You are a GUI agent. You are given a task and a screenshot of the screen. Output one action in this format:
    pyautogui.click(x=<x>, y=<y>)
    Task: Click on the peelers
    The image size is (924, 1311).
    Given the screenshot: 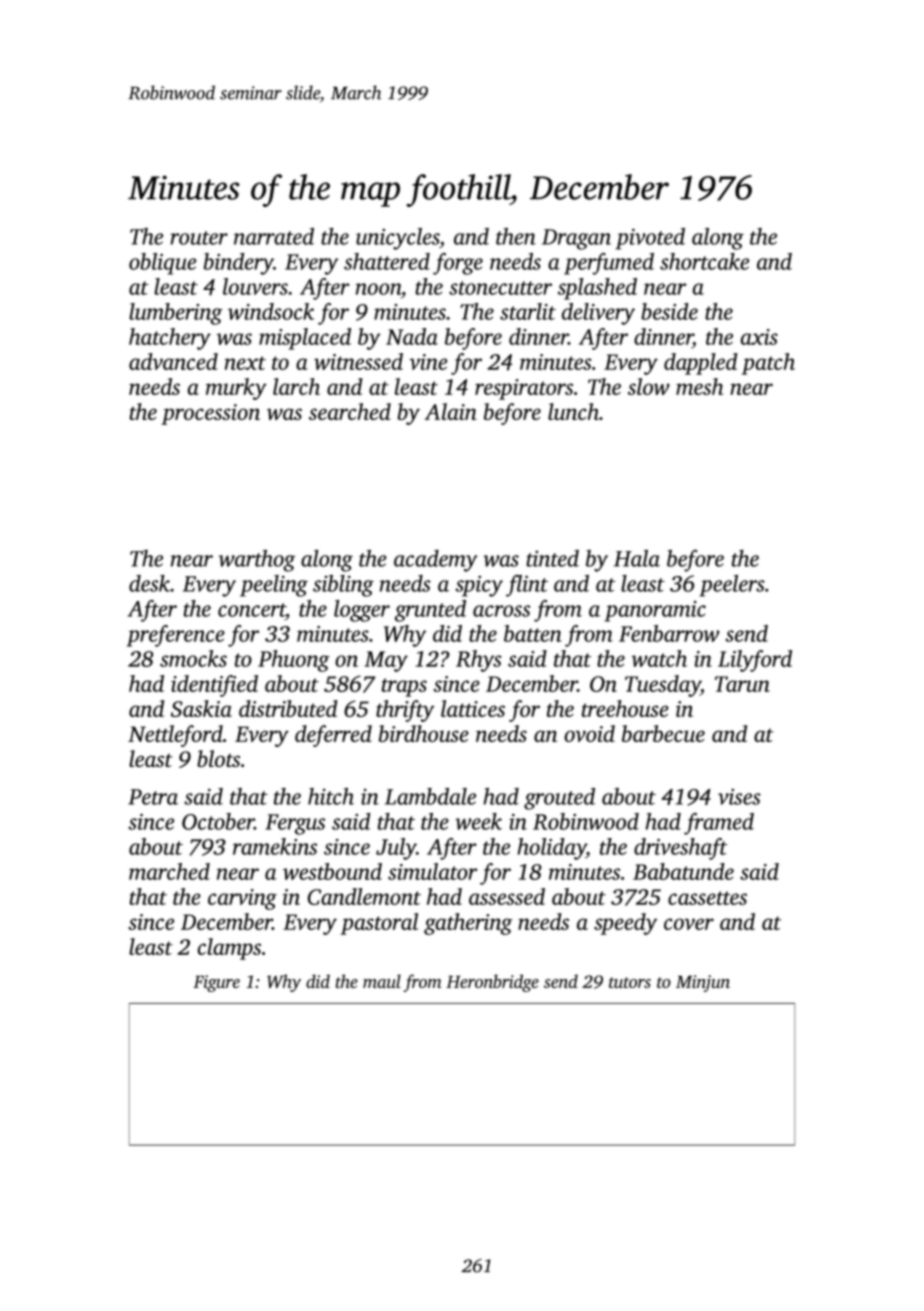 What is the action you would take?
    pyautogui.click(x=732, y=586)
